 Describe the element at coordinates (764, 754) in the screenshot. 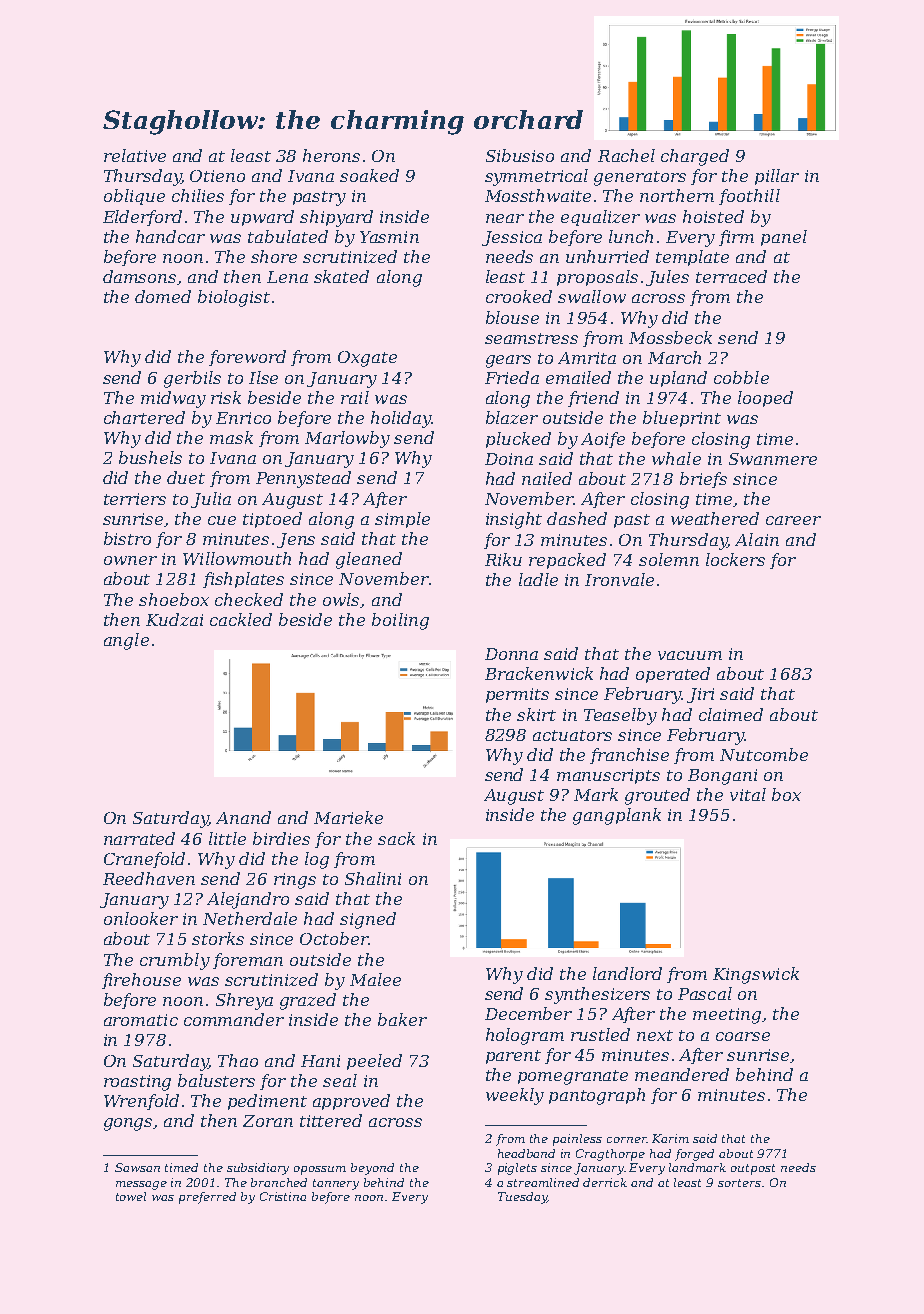

I see `Nutcombe` at that location.
